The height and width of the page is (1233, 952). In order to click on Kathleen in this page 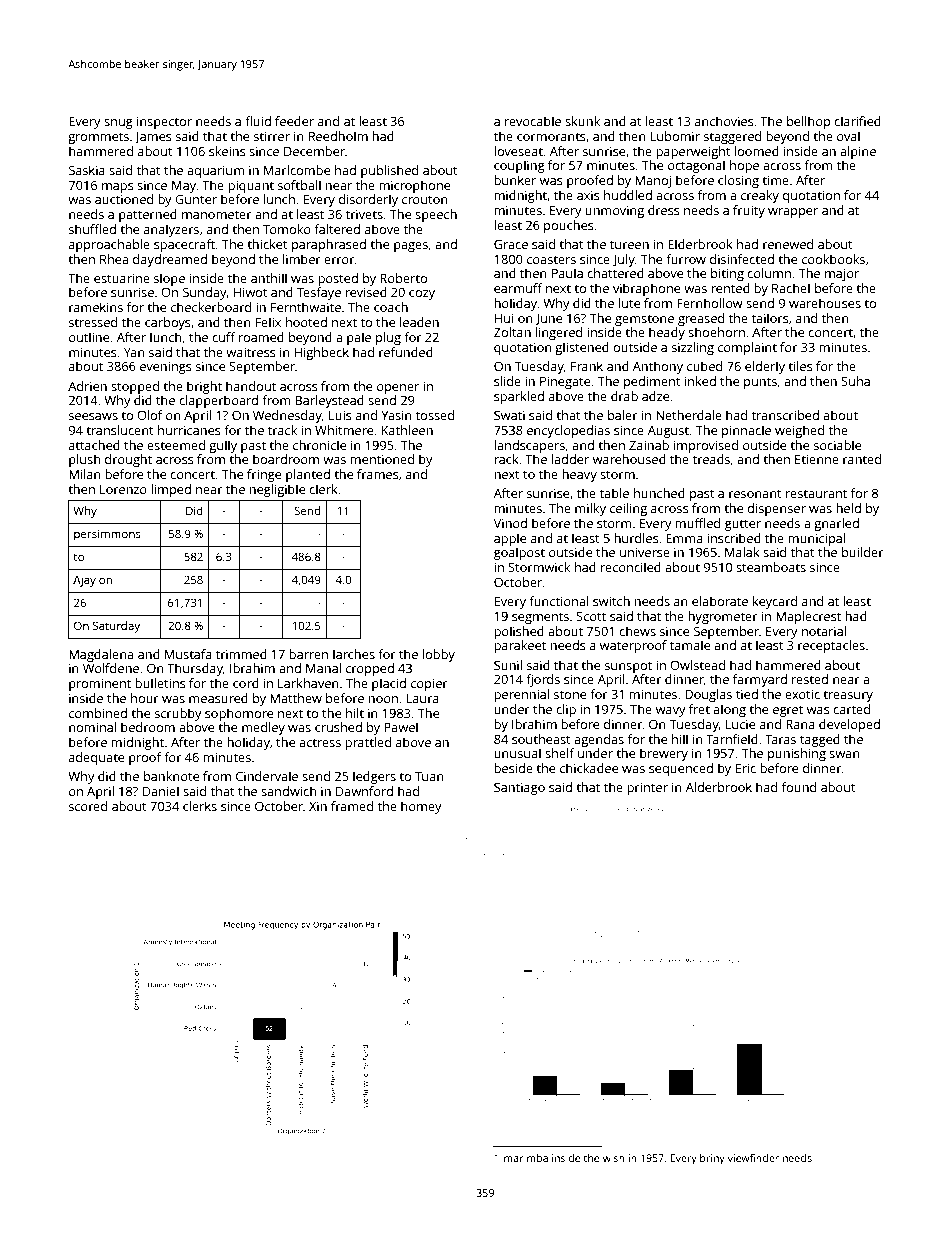, I will do `click(407, 430)`.
